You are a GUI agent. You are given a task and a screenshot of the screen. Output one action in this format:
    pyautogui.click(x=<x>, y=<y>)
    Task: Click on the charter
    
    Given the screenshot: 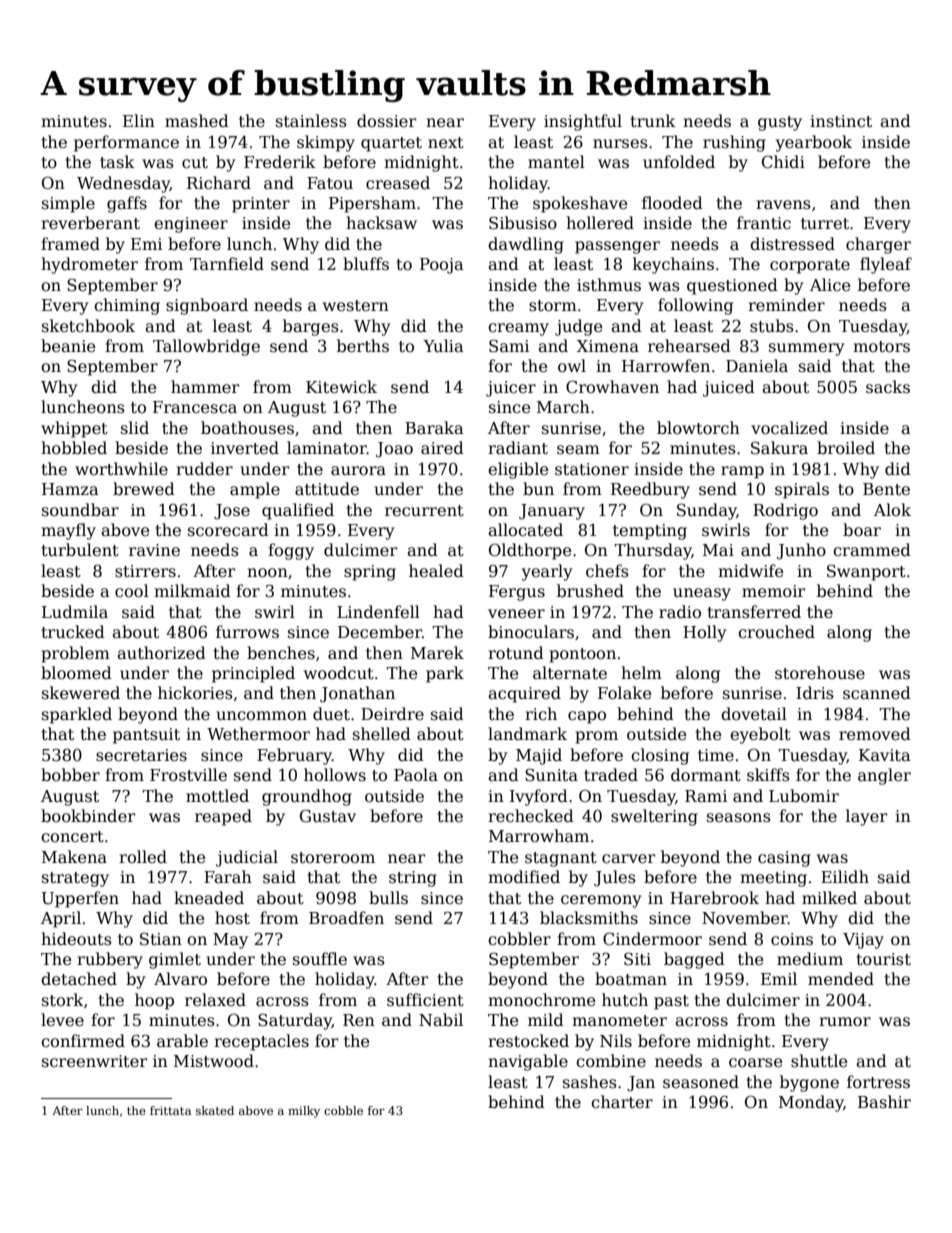 What is the action you would take?
    pyautogui.click(x=622, y=1102)
